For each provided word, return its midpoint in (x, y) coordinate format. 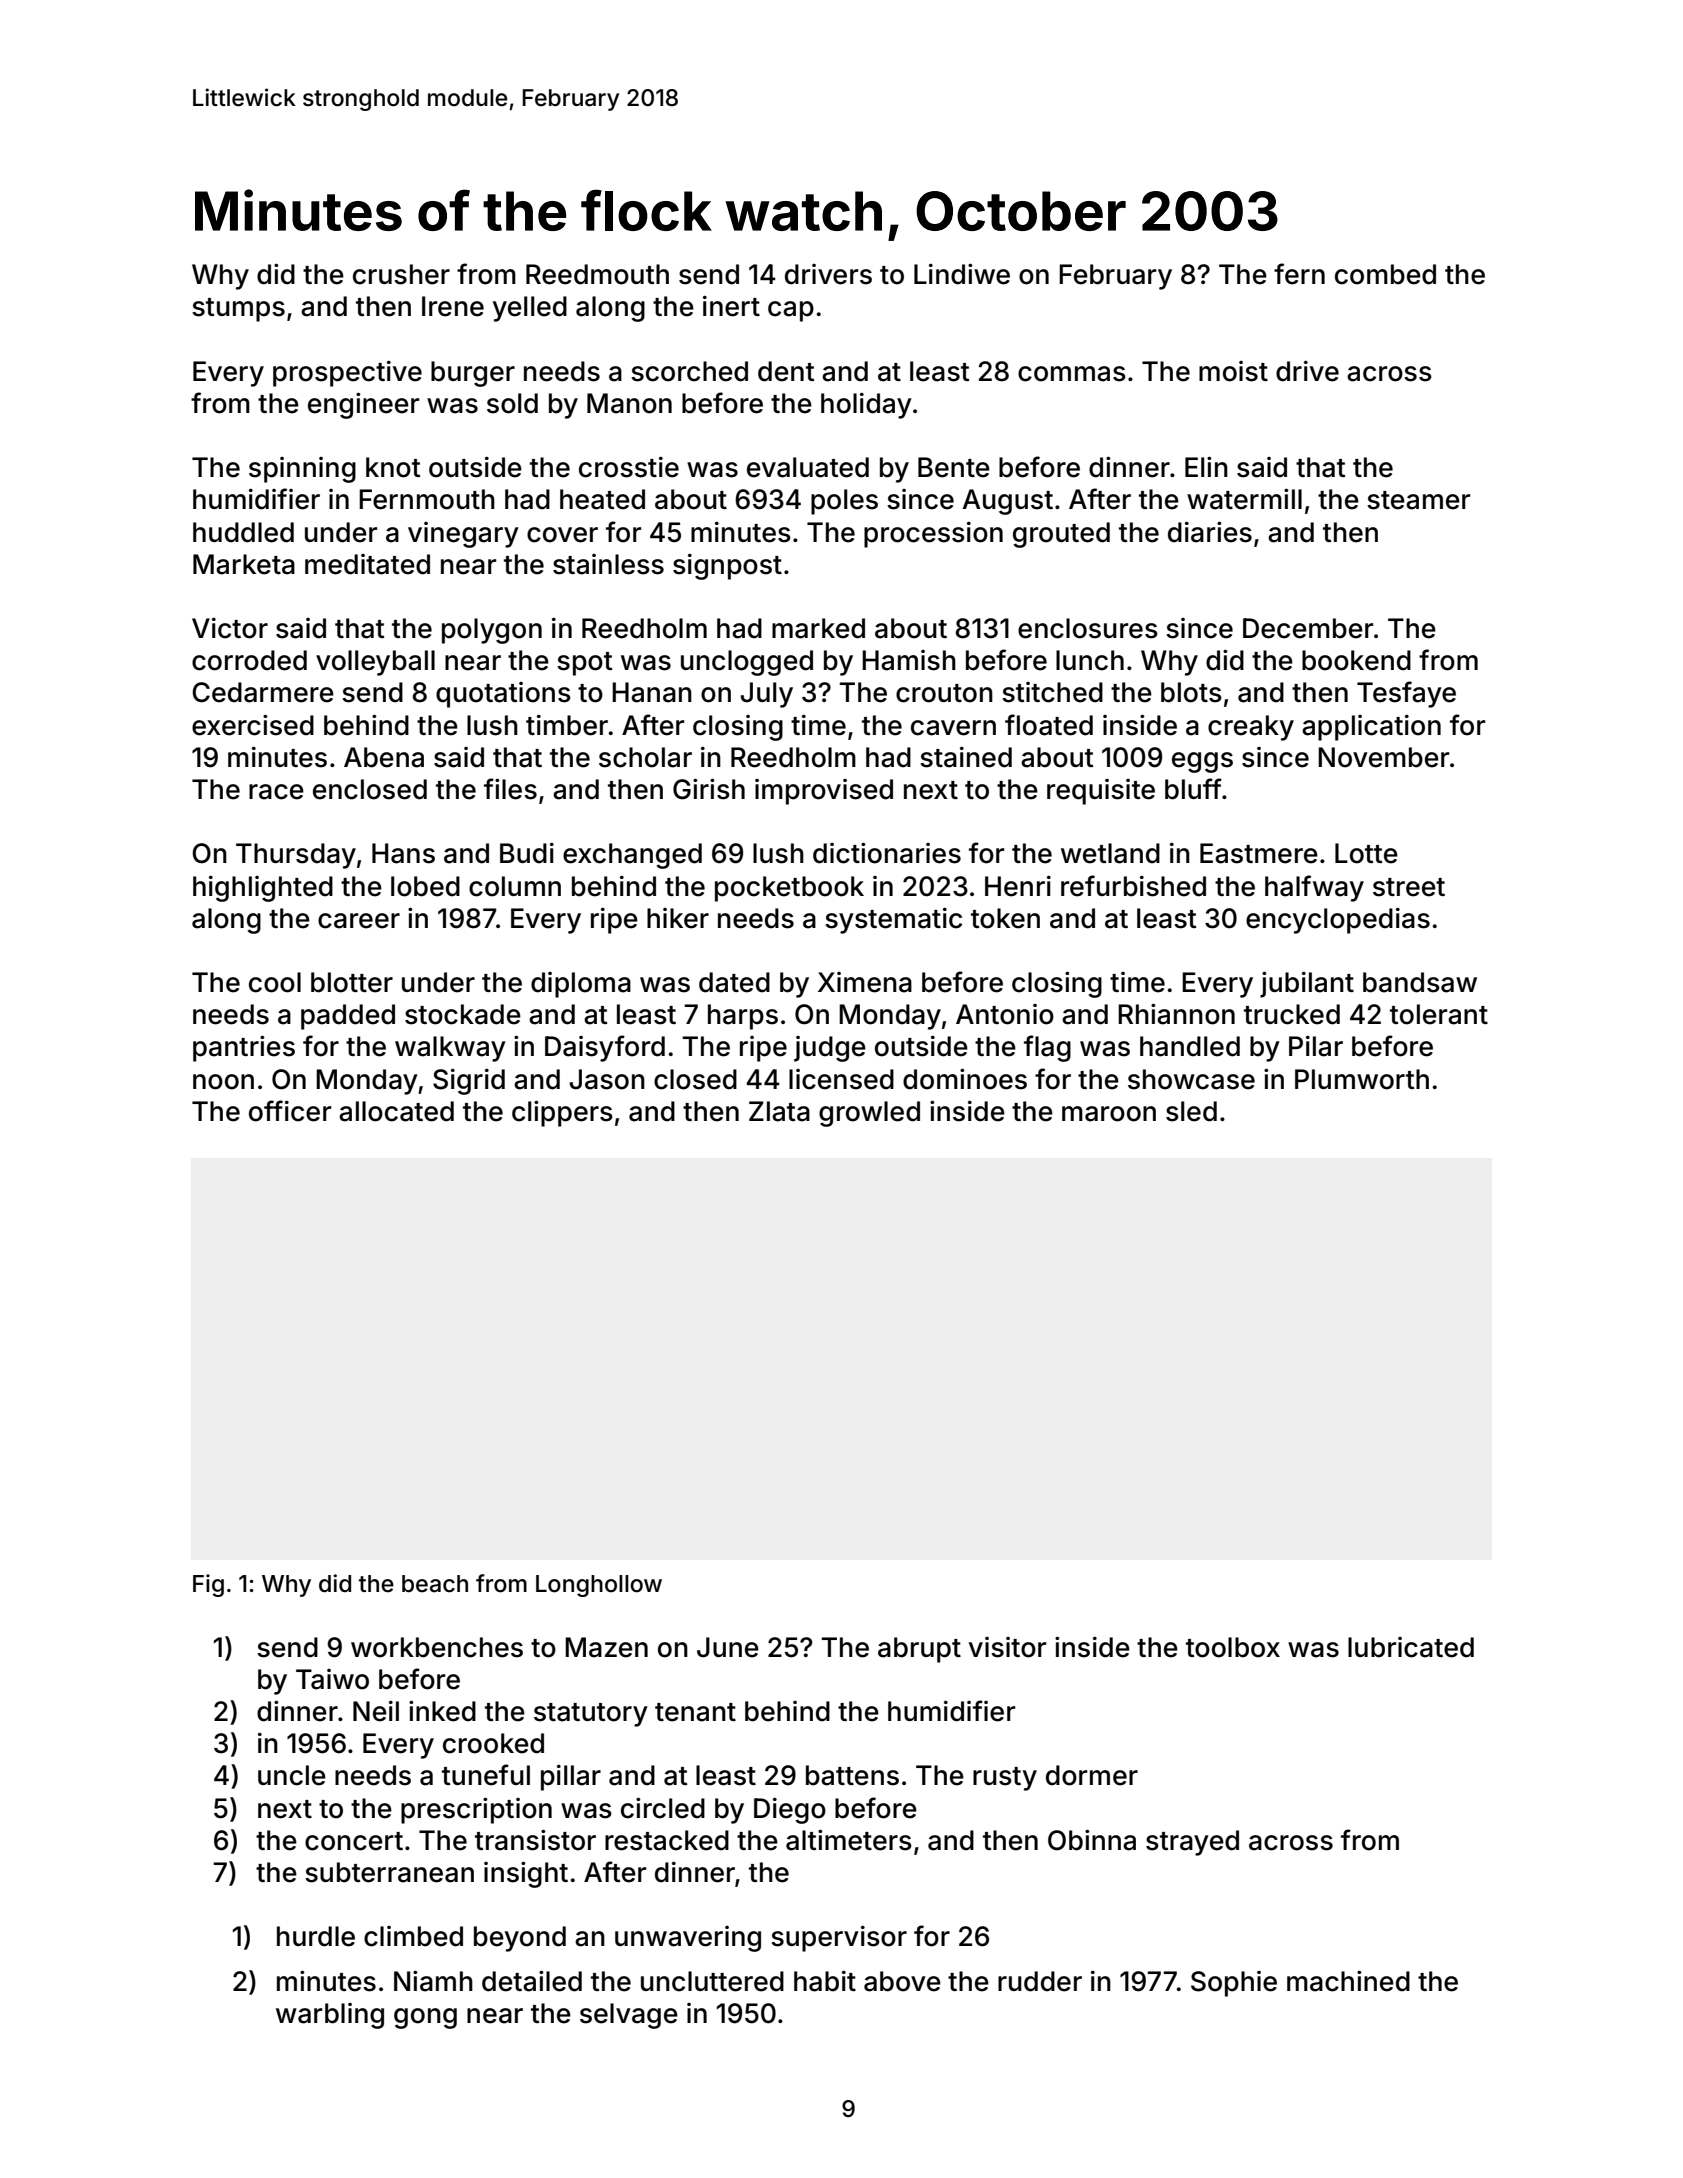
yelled (530, 309)
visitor (1007, 1647)
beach (435, 1584)
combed (1385, 274)
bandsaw (1420, 982)
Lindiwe (962, 274)
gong (425, 2018)
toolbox (1233, 1647)
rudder (1040, 1981)
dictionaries (887, 853)
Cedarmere (263, 692)
